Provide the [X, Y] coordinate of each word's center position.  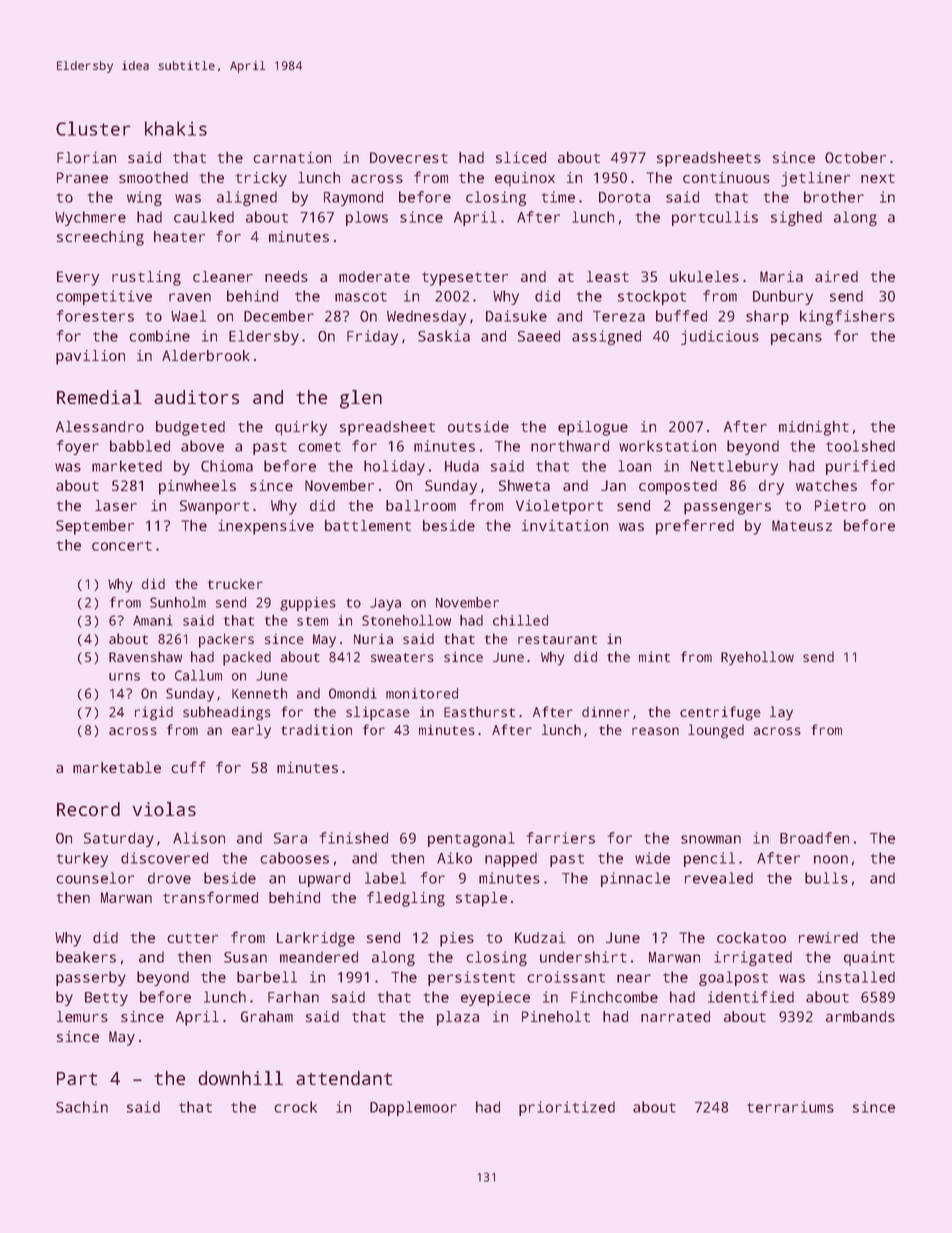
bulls [826, 878]
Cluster [93, 128]
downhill [240, 1078]
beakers [86, 957]
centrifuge [720, 713]
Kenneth [259, 693]
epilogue [593, 428]
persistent [471, 978]
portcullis [715, 218]
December [279, 316]
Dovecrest [409, 157]
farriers [561, 838]
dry [771, 487]
